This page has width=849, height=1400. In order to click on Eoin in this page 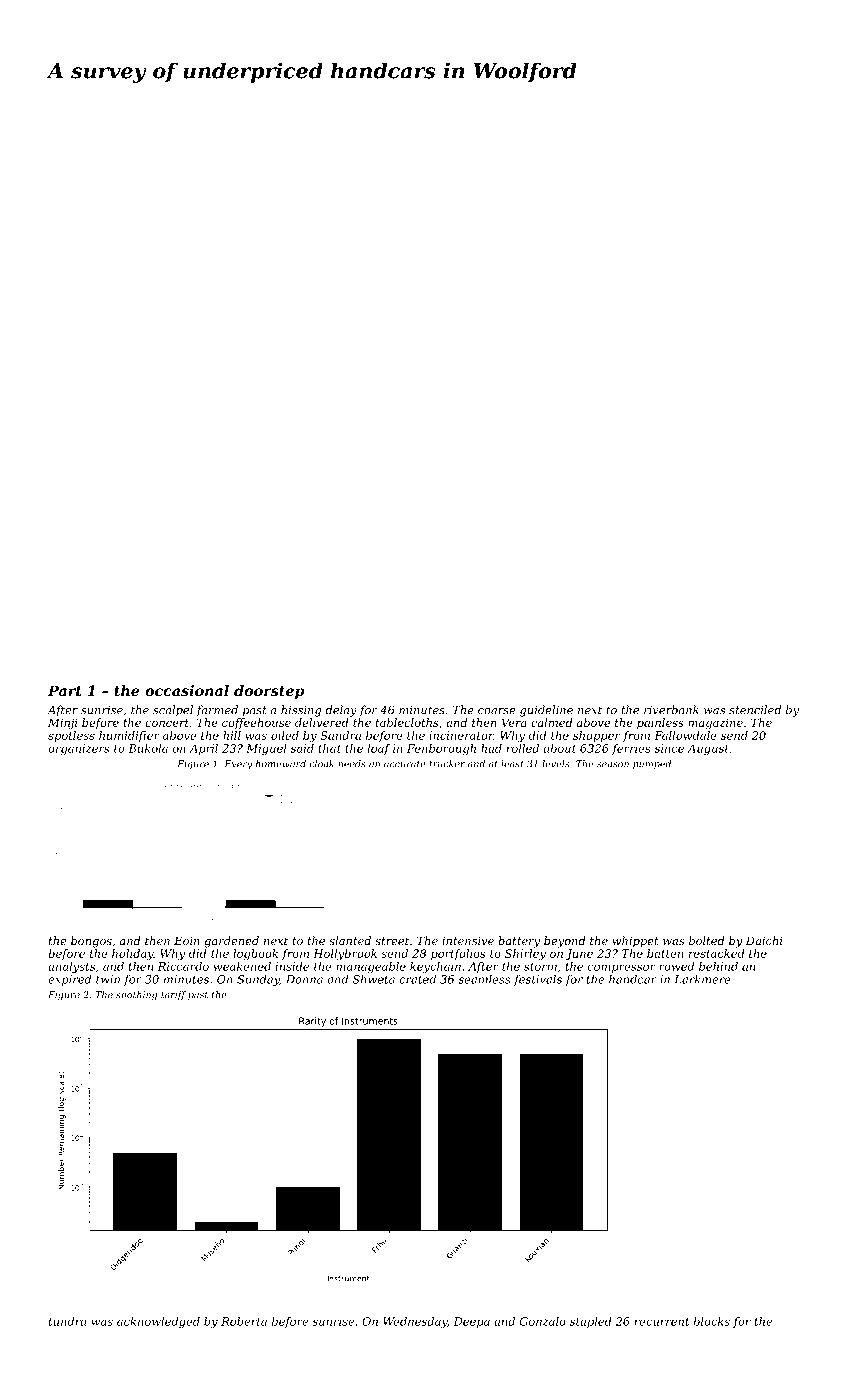, I will do `click(187, 940)`.
